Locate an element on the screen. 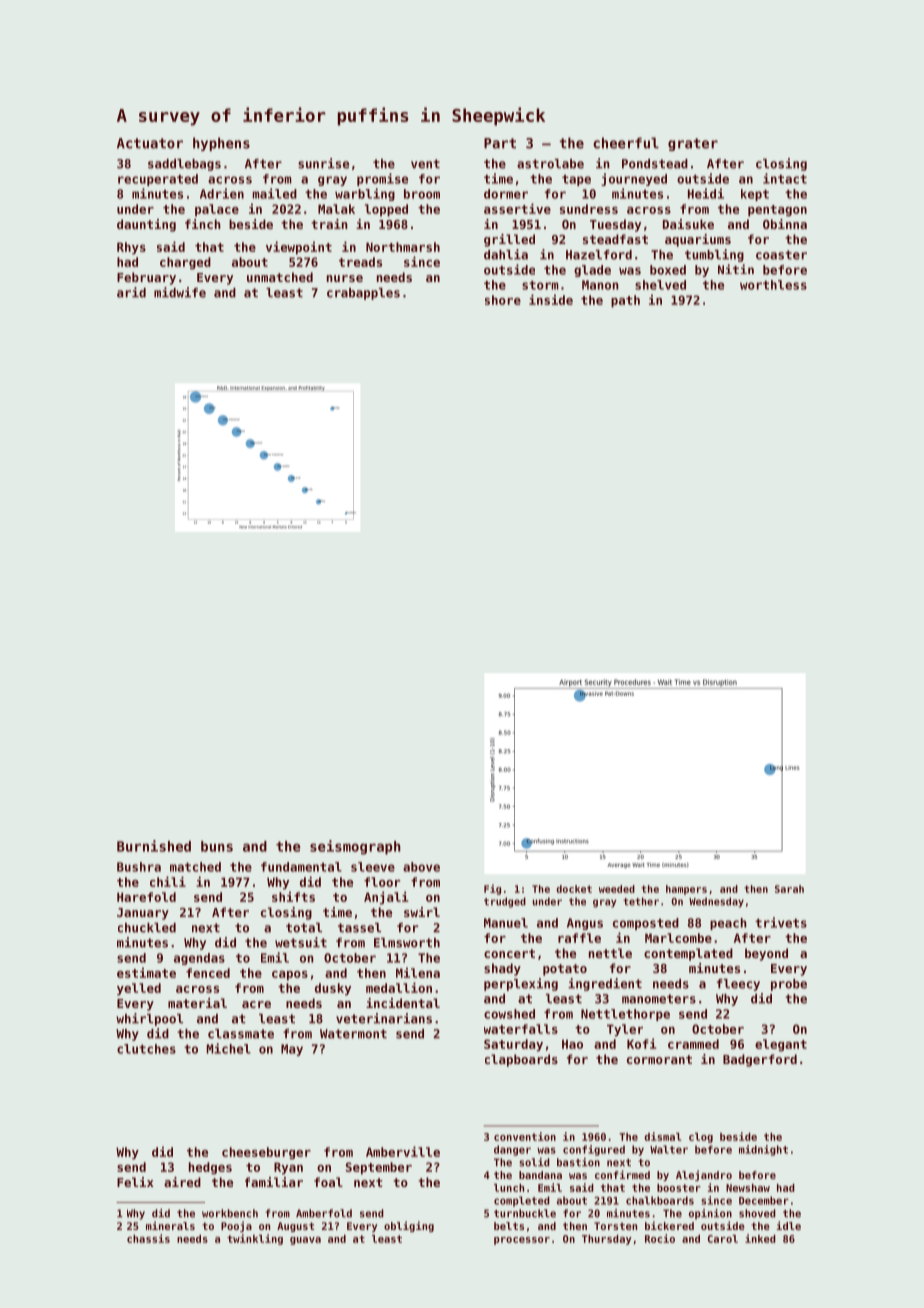 Image resolution: width=924 pixels, height=1308 pixels. sunrise is located at coordinates (323, 163).
